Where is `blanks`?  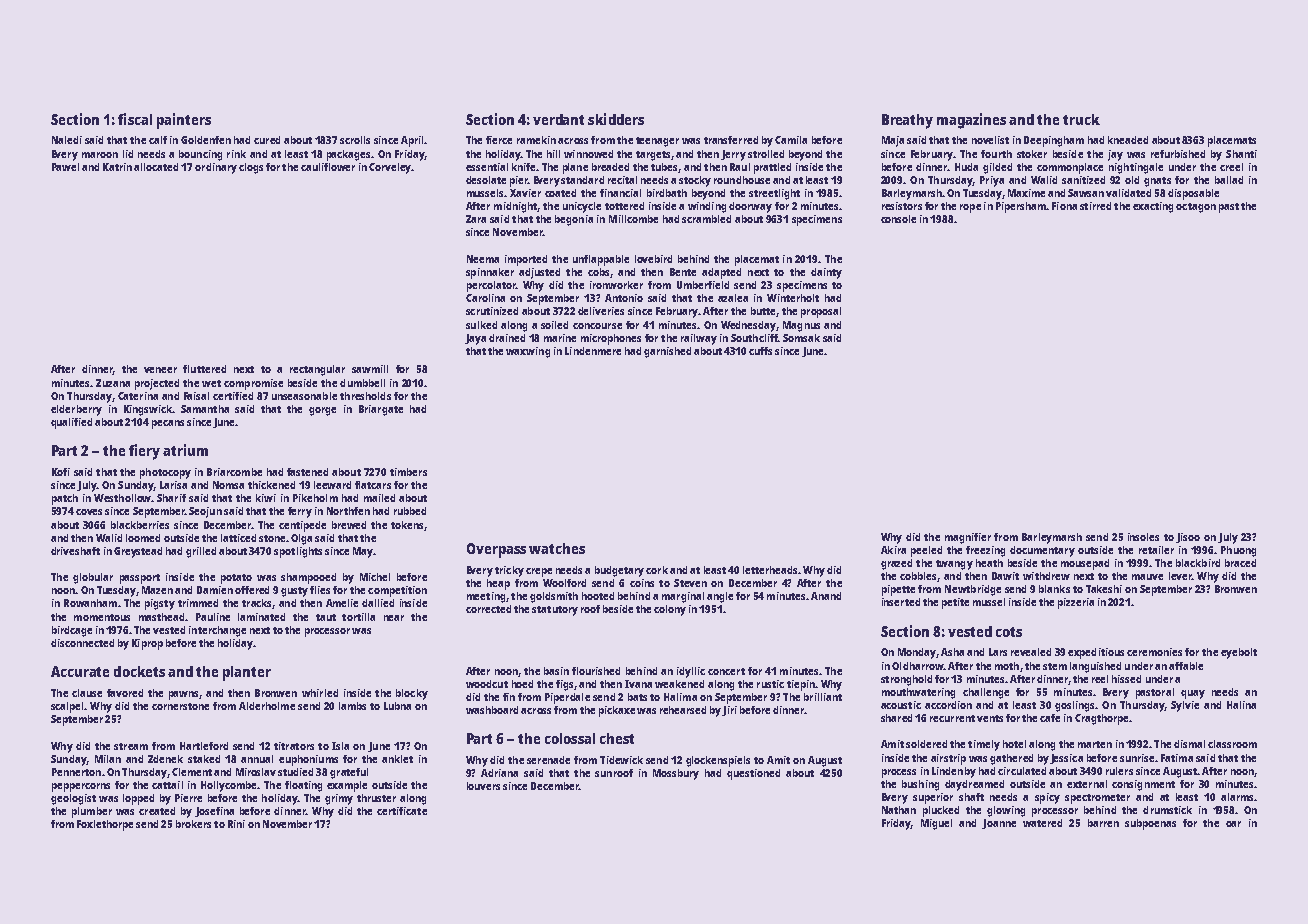
blanks is located at coordinates (1054, 589).
